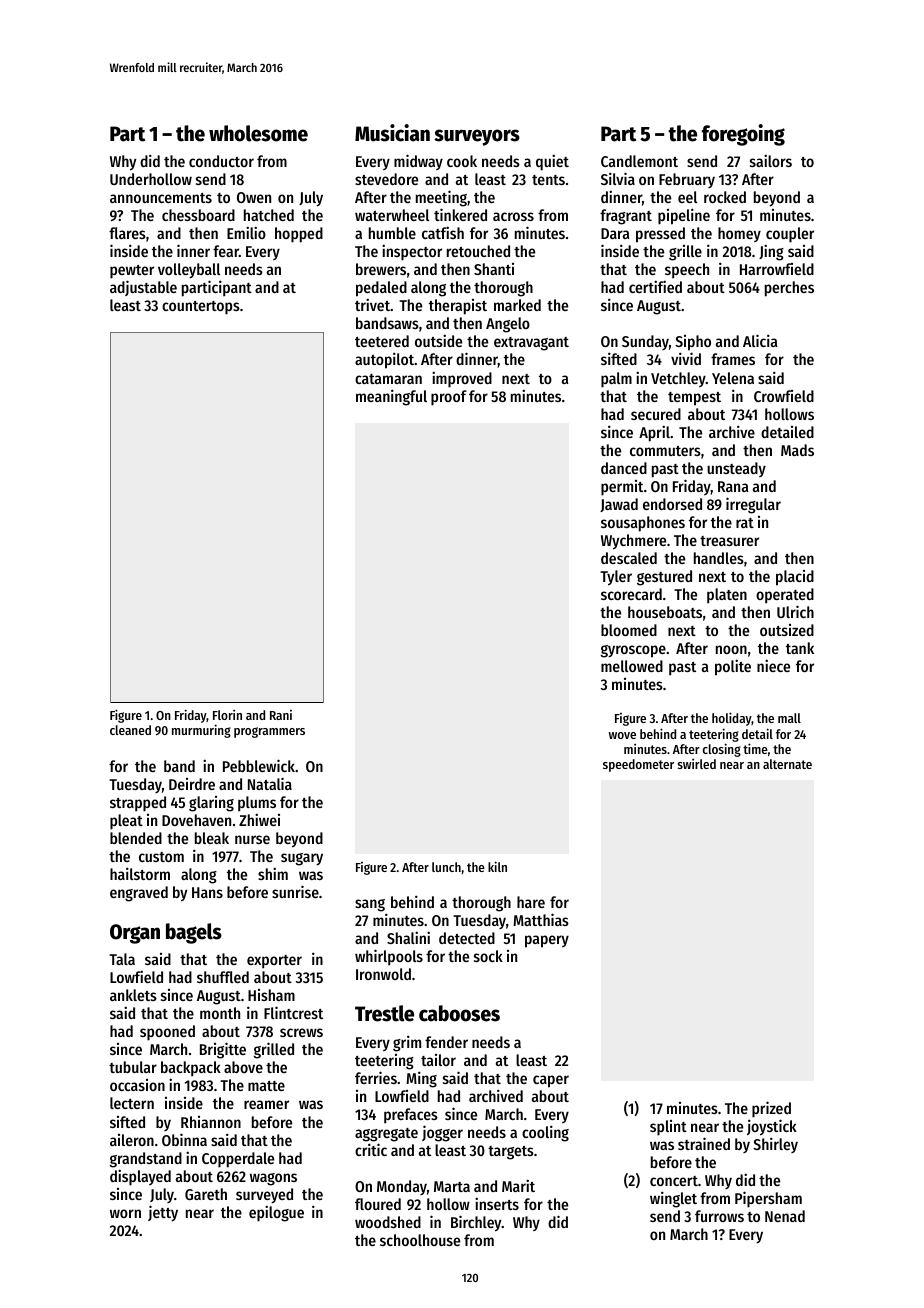 This image has height=1308, width=924. What do you see at coordinates (135, 934) in the image?
I see `Organ` at bounding box center [135, 934].
